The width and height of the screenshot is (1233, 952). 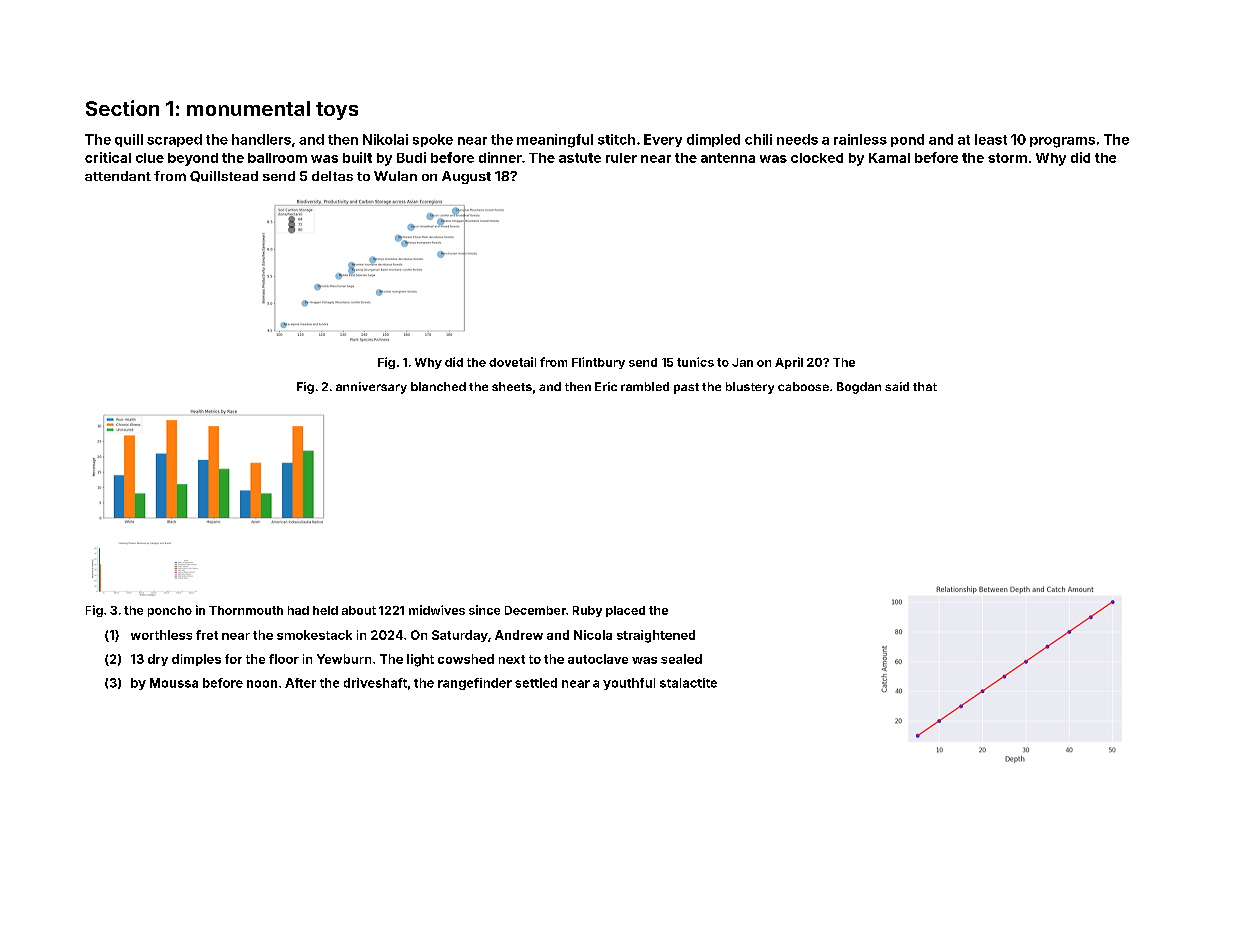 I want to click on straightened, so click(x=656, y=636).
